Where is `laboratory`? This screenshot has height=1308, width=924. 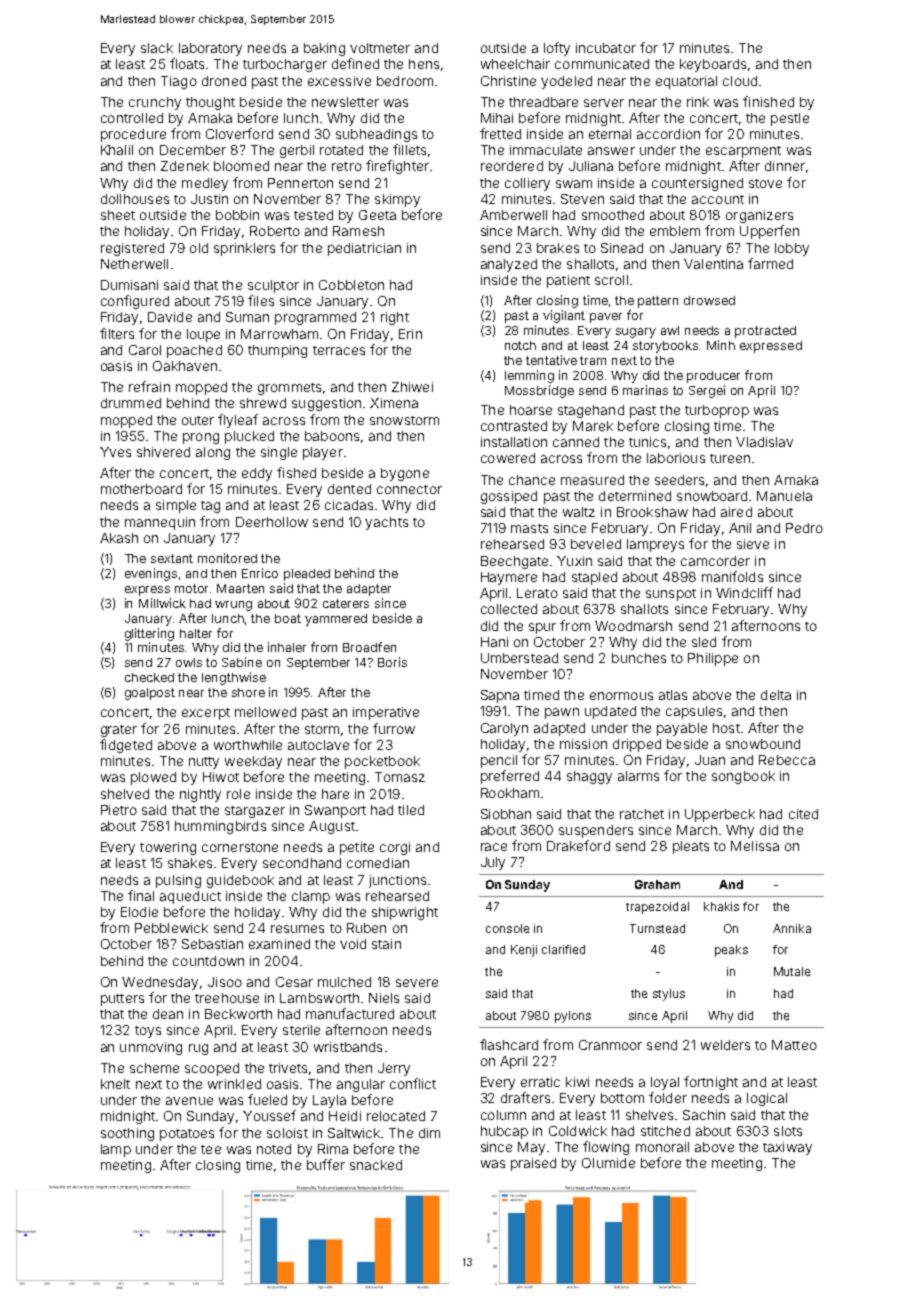 laboratory is located at coordinates (210, 49).
